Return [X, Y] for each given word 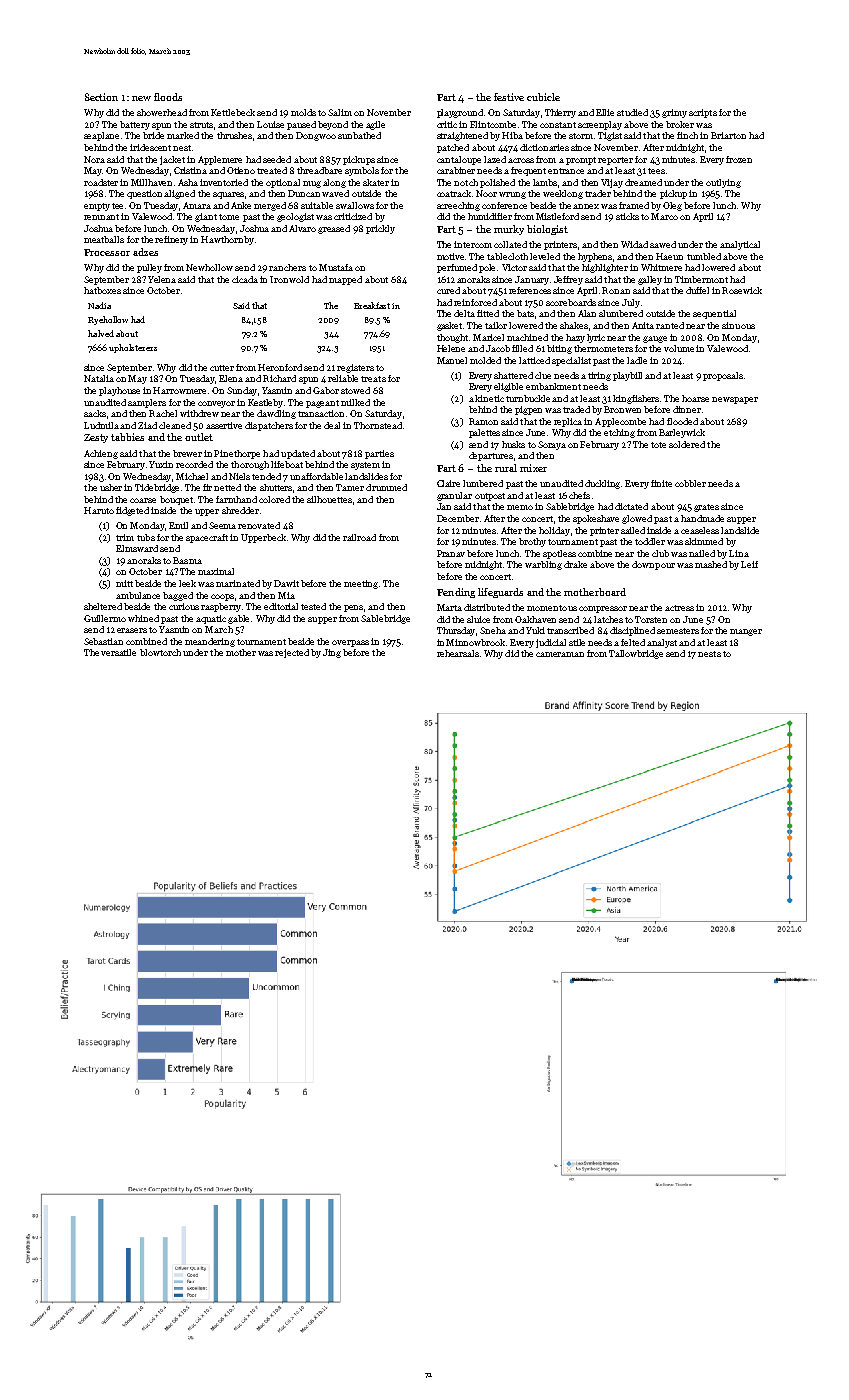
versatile [118, 652]
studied [632, 112]
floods [168, 97]
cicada [245, 279]
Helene [451, 348]
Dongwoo [316, 136]
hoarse [695, 398]
